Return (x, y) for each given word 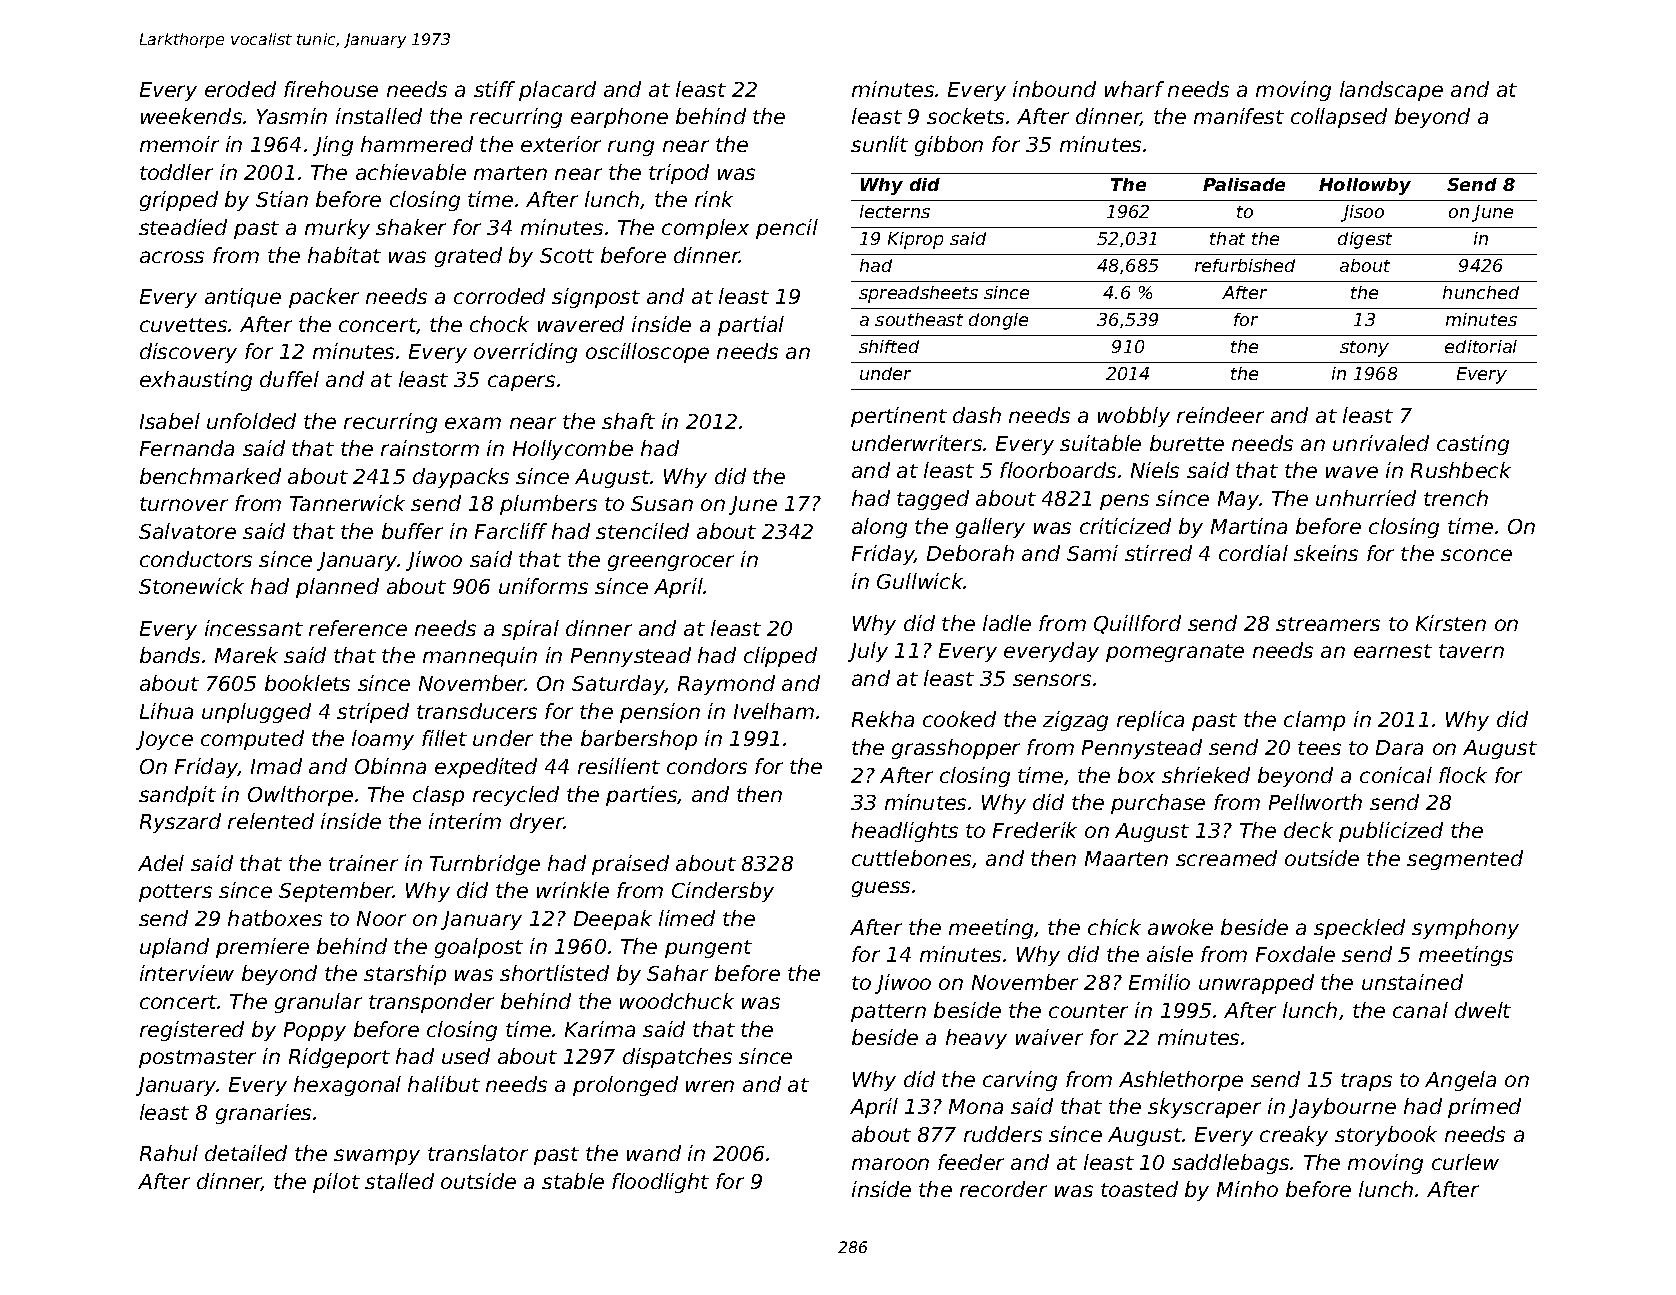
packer (324, 298)
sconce (1476, 555)
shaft (628, 421)
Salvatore (187, 531)
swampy (377, 1157)
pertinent (899, 417)
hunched (1481, 292)
